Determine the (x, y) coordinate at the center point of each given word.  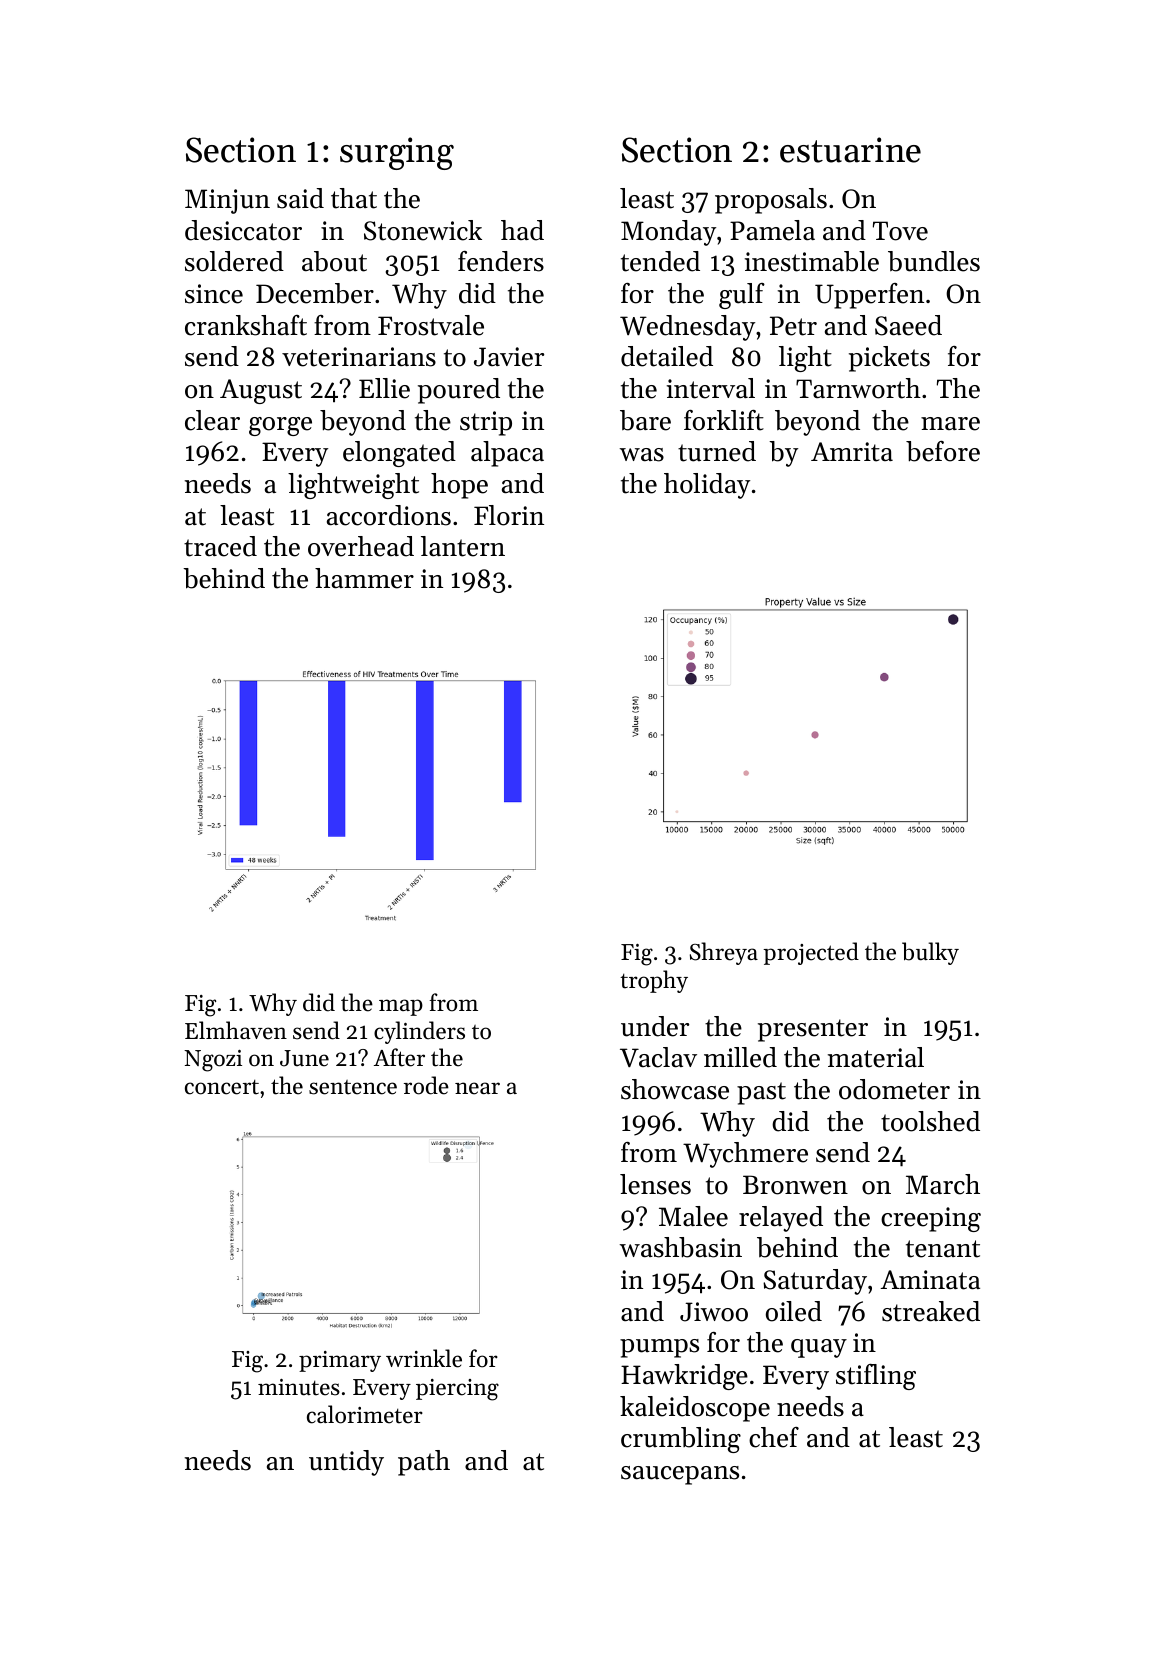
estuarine (850, 150)
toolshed (930, 1121)
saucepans (680, 1475)
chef (774, 1437)
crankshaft (246, 325)
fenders (501, 261)
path (424, 1463)
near (477, 1088)
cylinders (419, 1032)
